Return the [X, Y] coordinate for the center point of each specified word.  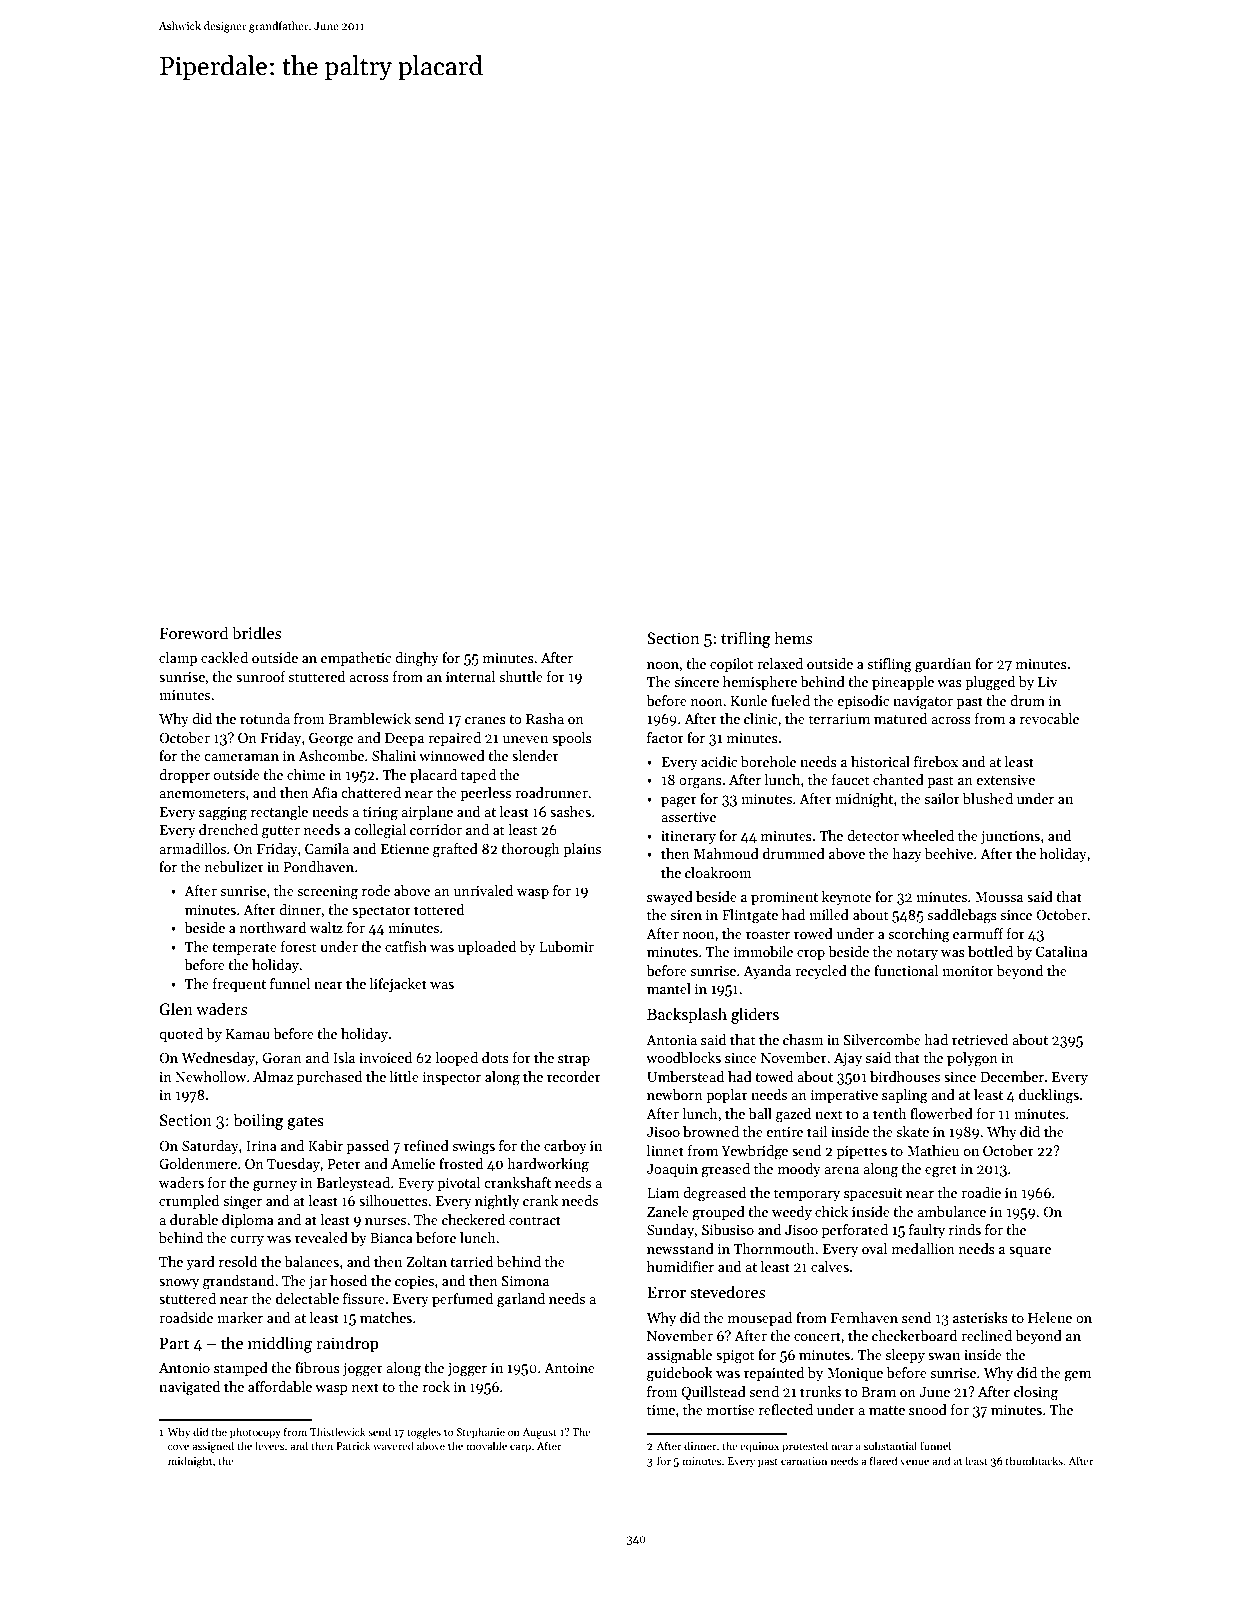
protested [805, 1447]
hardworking [548, 1165]
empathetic [356, 659]
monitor [968, 971]
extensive [1005, 780]
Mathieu [933, 1150]
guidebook [680, 1374]
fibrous [317, 1367]
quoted [181, 1035]
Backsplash [687, 1015]
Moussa [999, 897]
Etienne [405, 849]
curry [247, 1241]
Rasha [545, 718]
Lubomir [566, 946]
